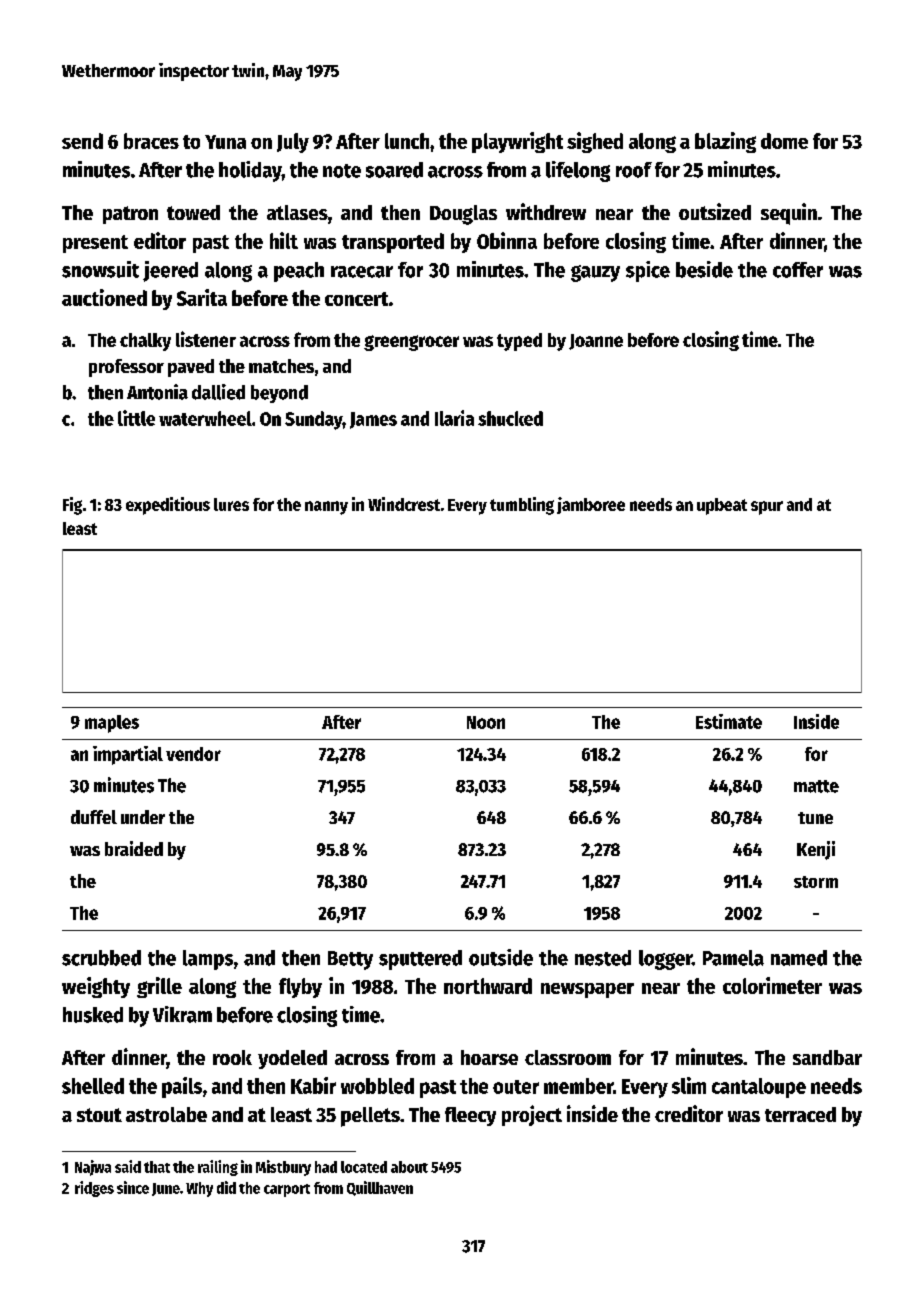 Image resolution: width=924 pixels, height=1311 pixels. Describe the element at coordinates (648, 271) in the screenshot. I see `spice` at that location.
